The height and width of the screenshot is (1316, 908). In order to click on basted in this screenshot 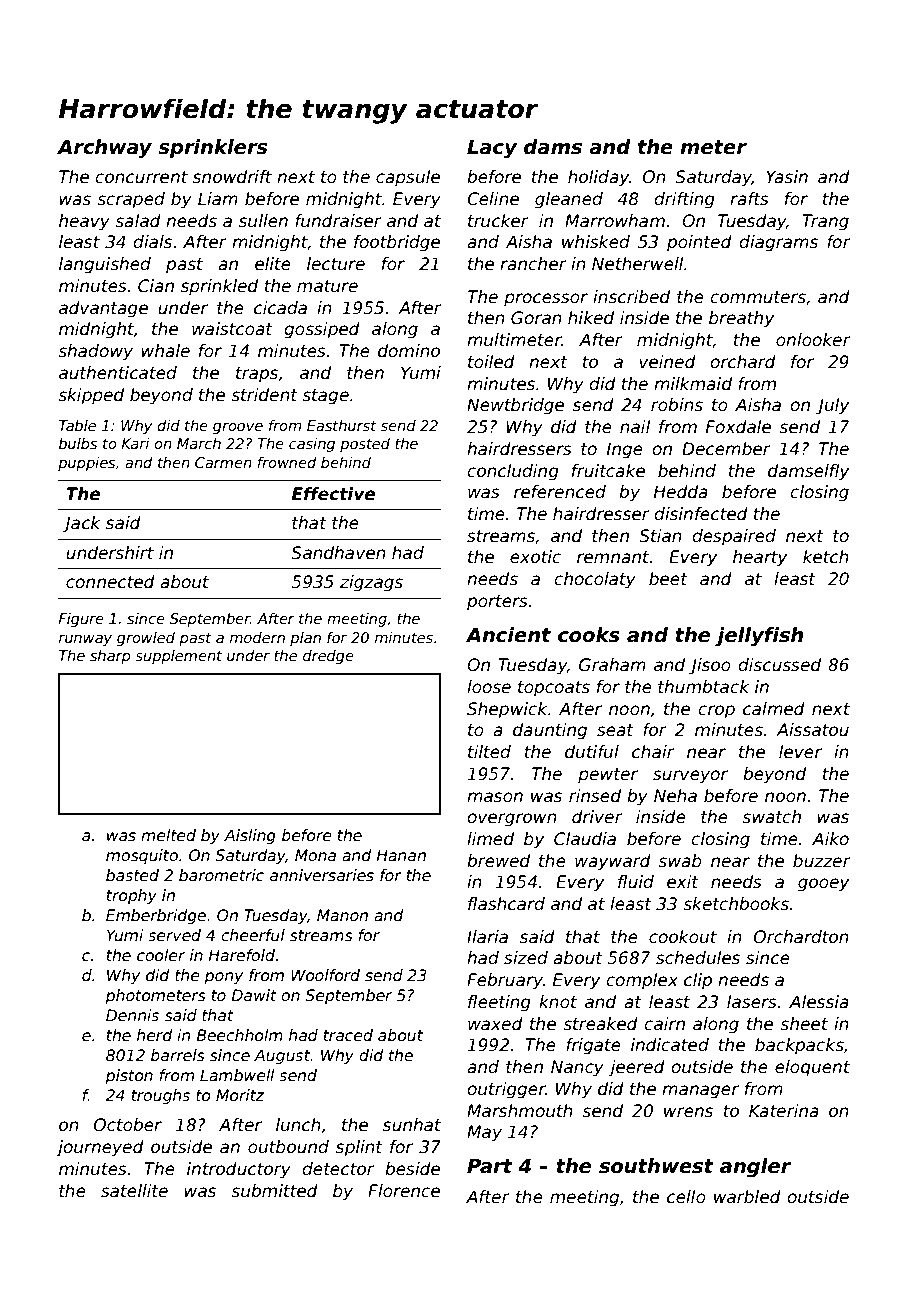, I will do `click(132, 875)`.
